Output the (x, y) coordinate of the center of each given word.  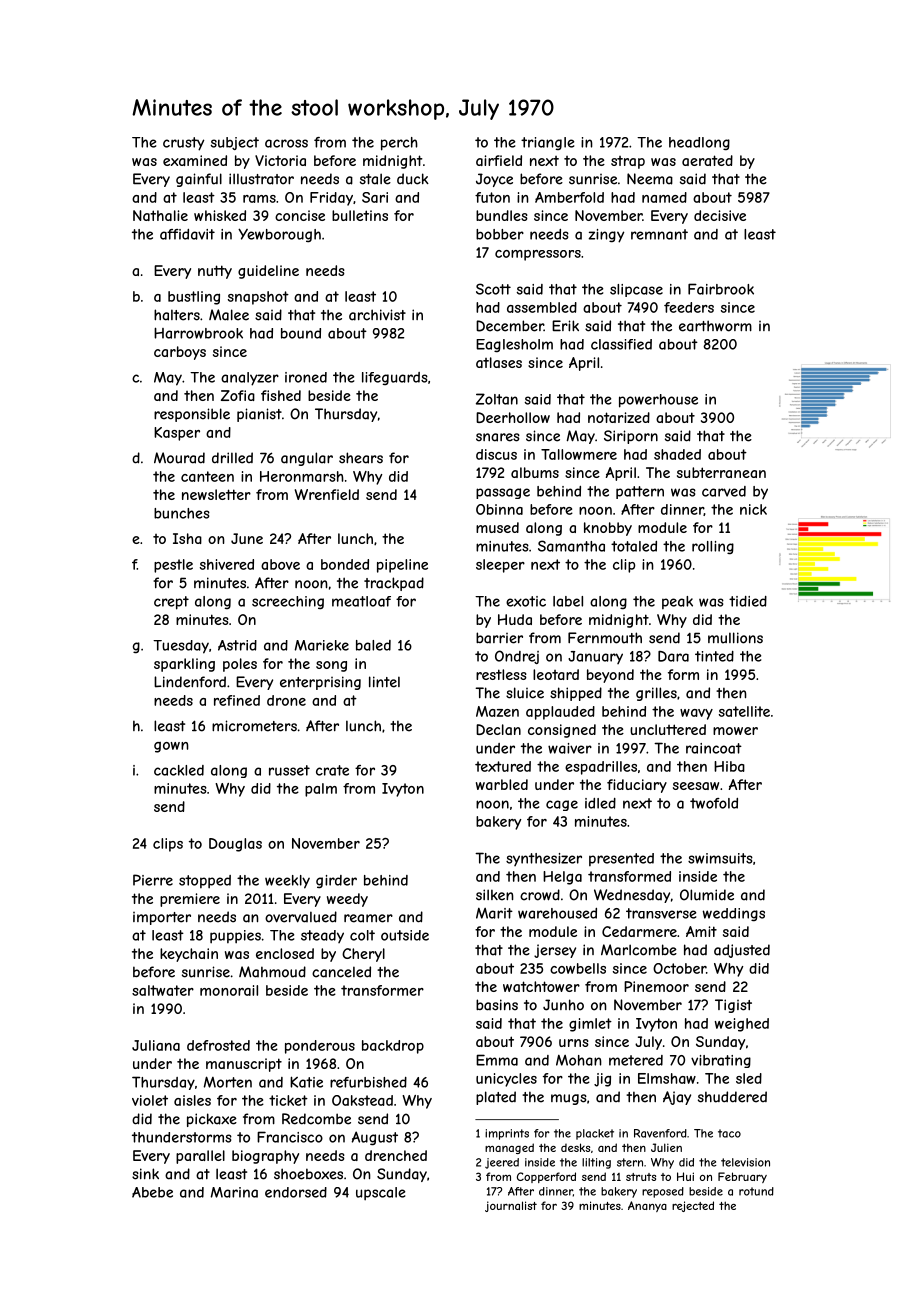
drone (286, 700)
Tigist (733, 1006)
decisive (720, 215)
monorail (229, 990)
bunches (182, 513)
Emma (497, 1060)
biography (265, 1157)
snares (498, 437)
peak (677, 602)
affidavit (187, 234)
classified (621, 344)
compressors (538, 255)
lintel (384, 682)
